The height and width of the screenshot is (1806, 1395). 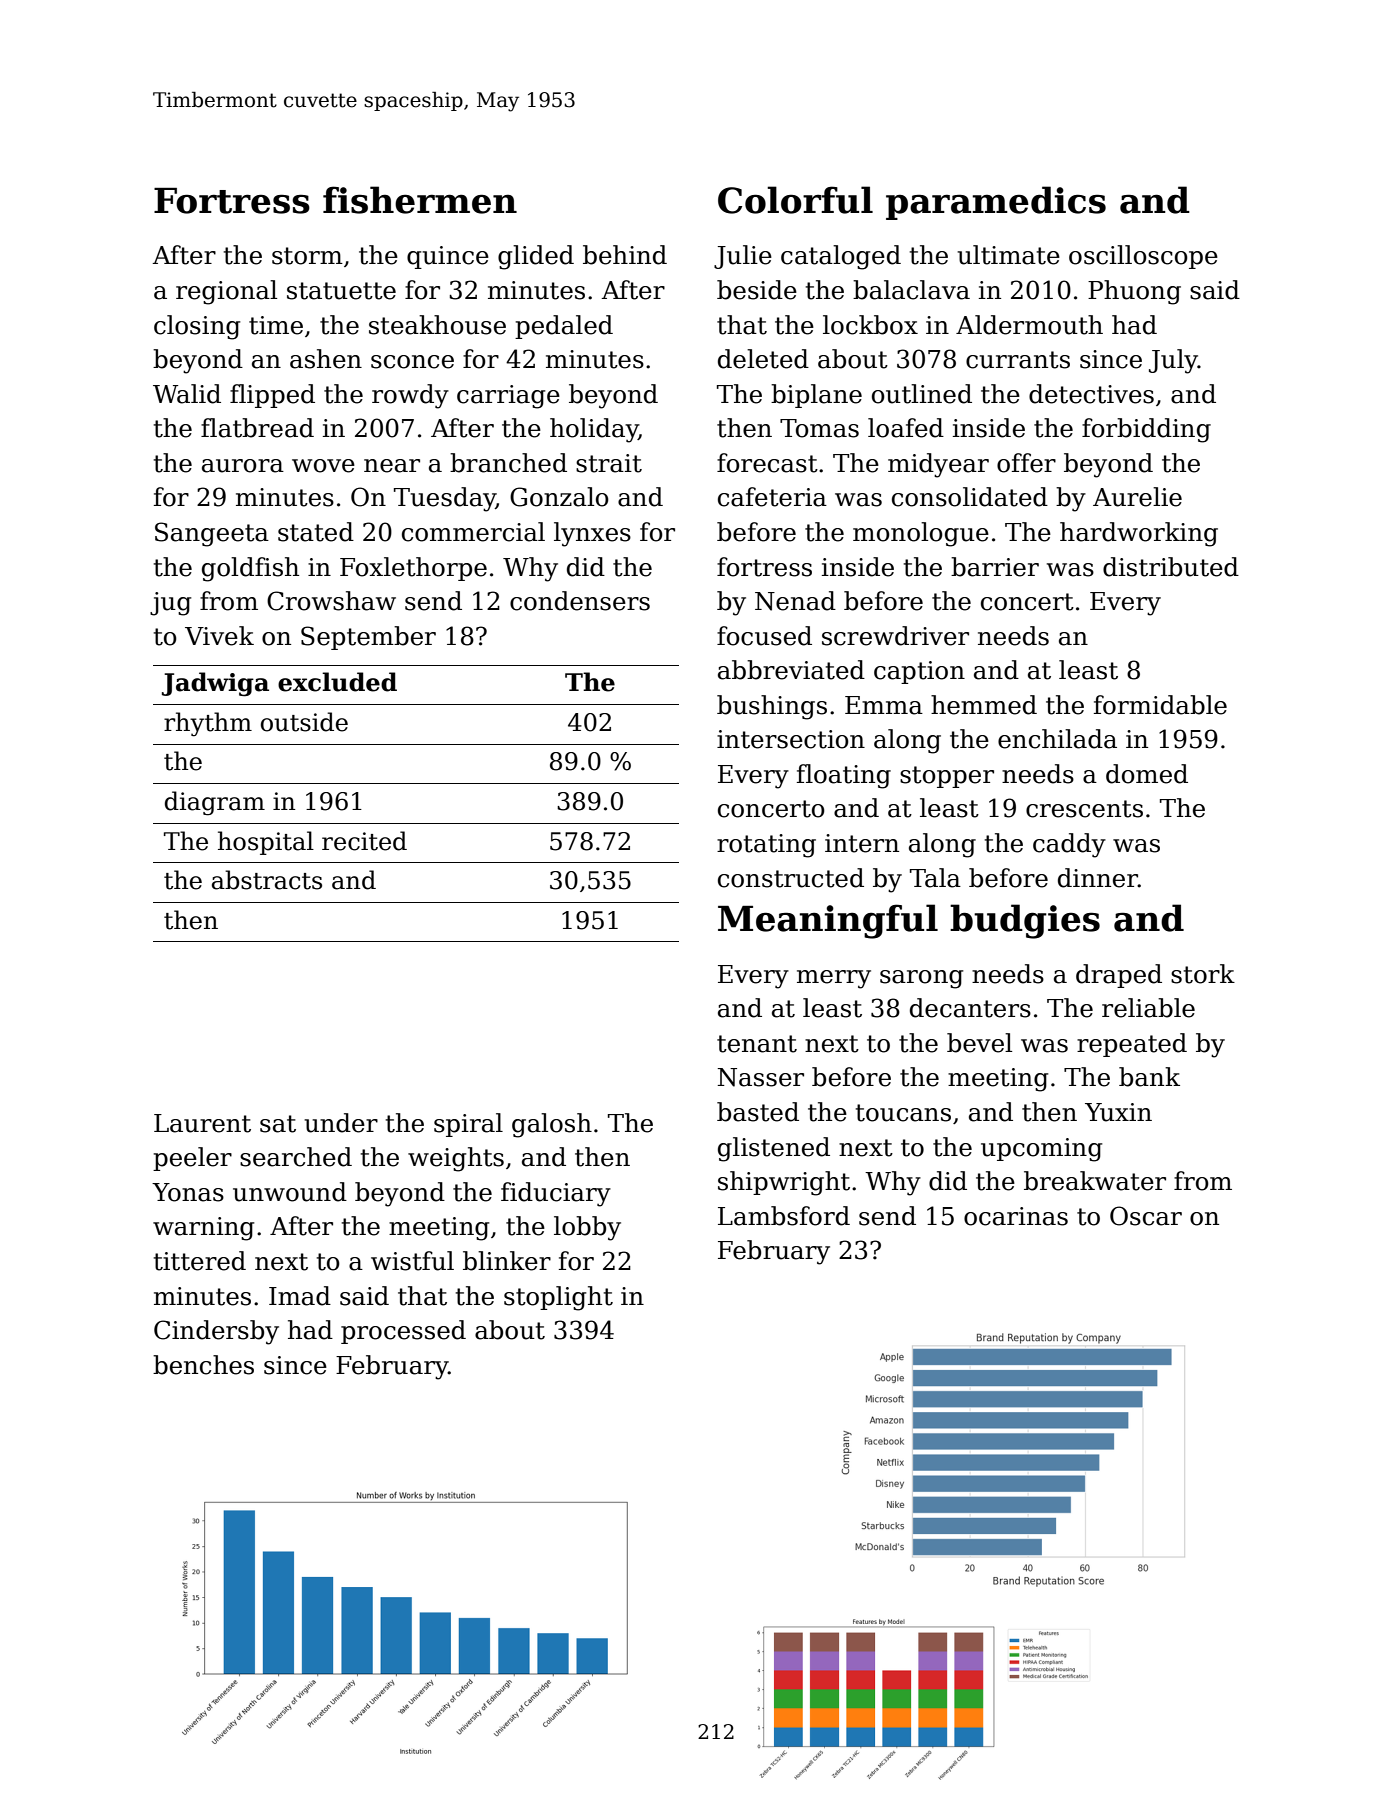 I want to click on detectives, so click(x=1091, y=394).
